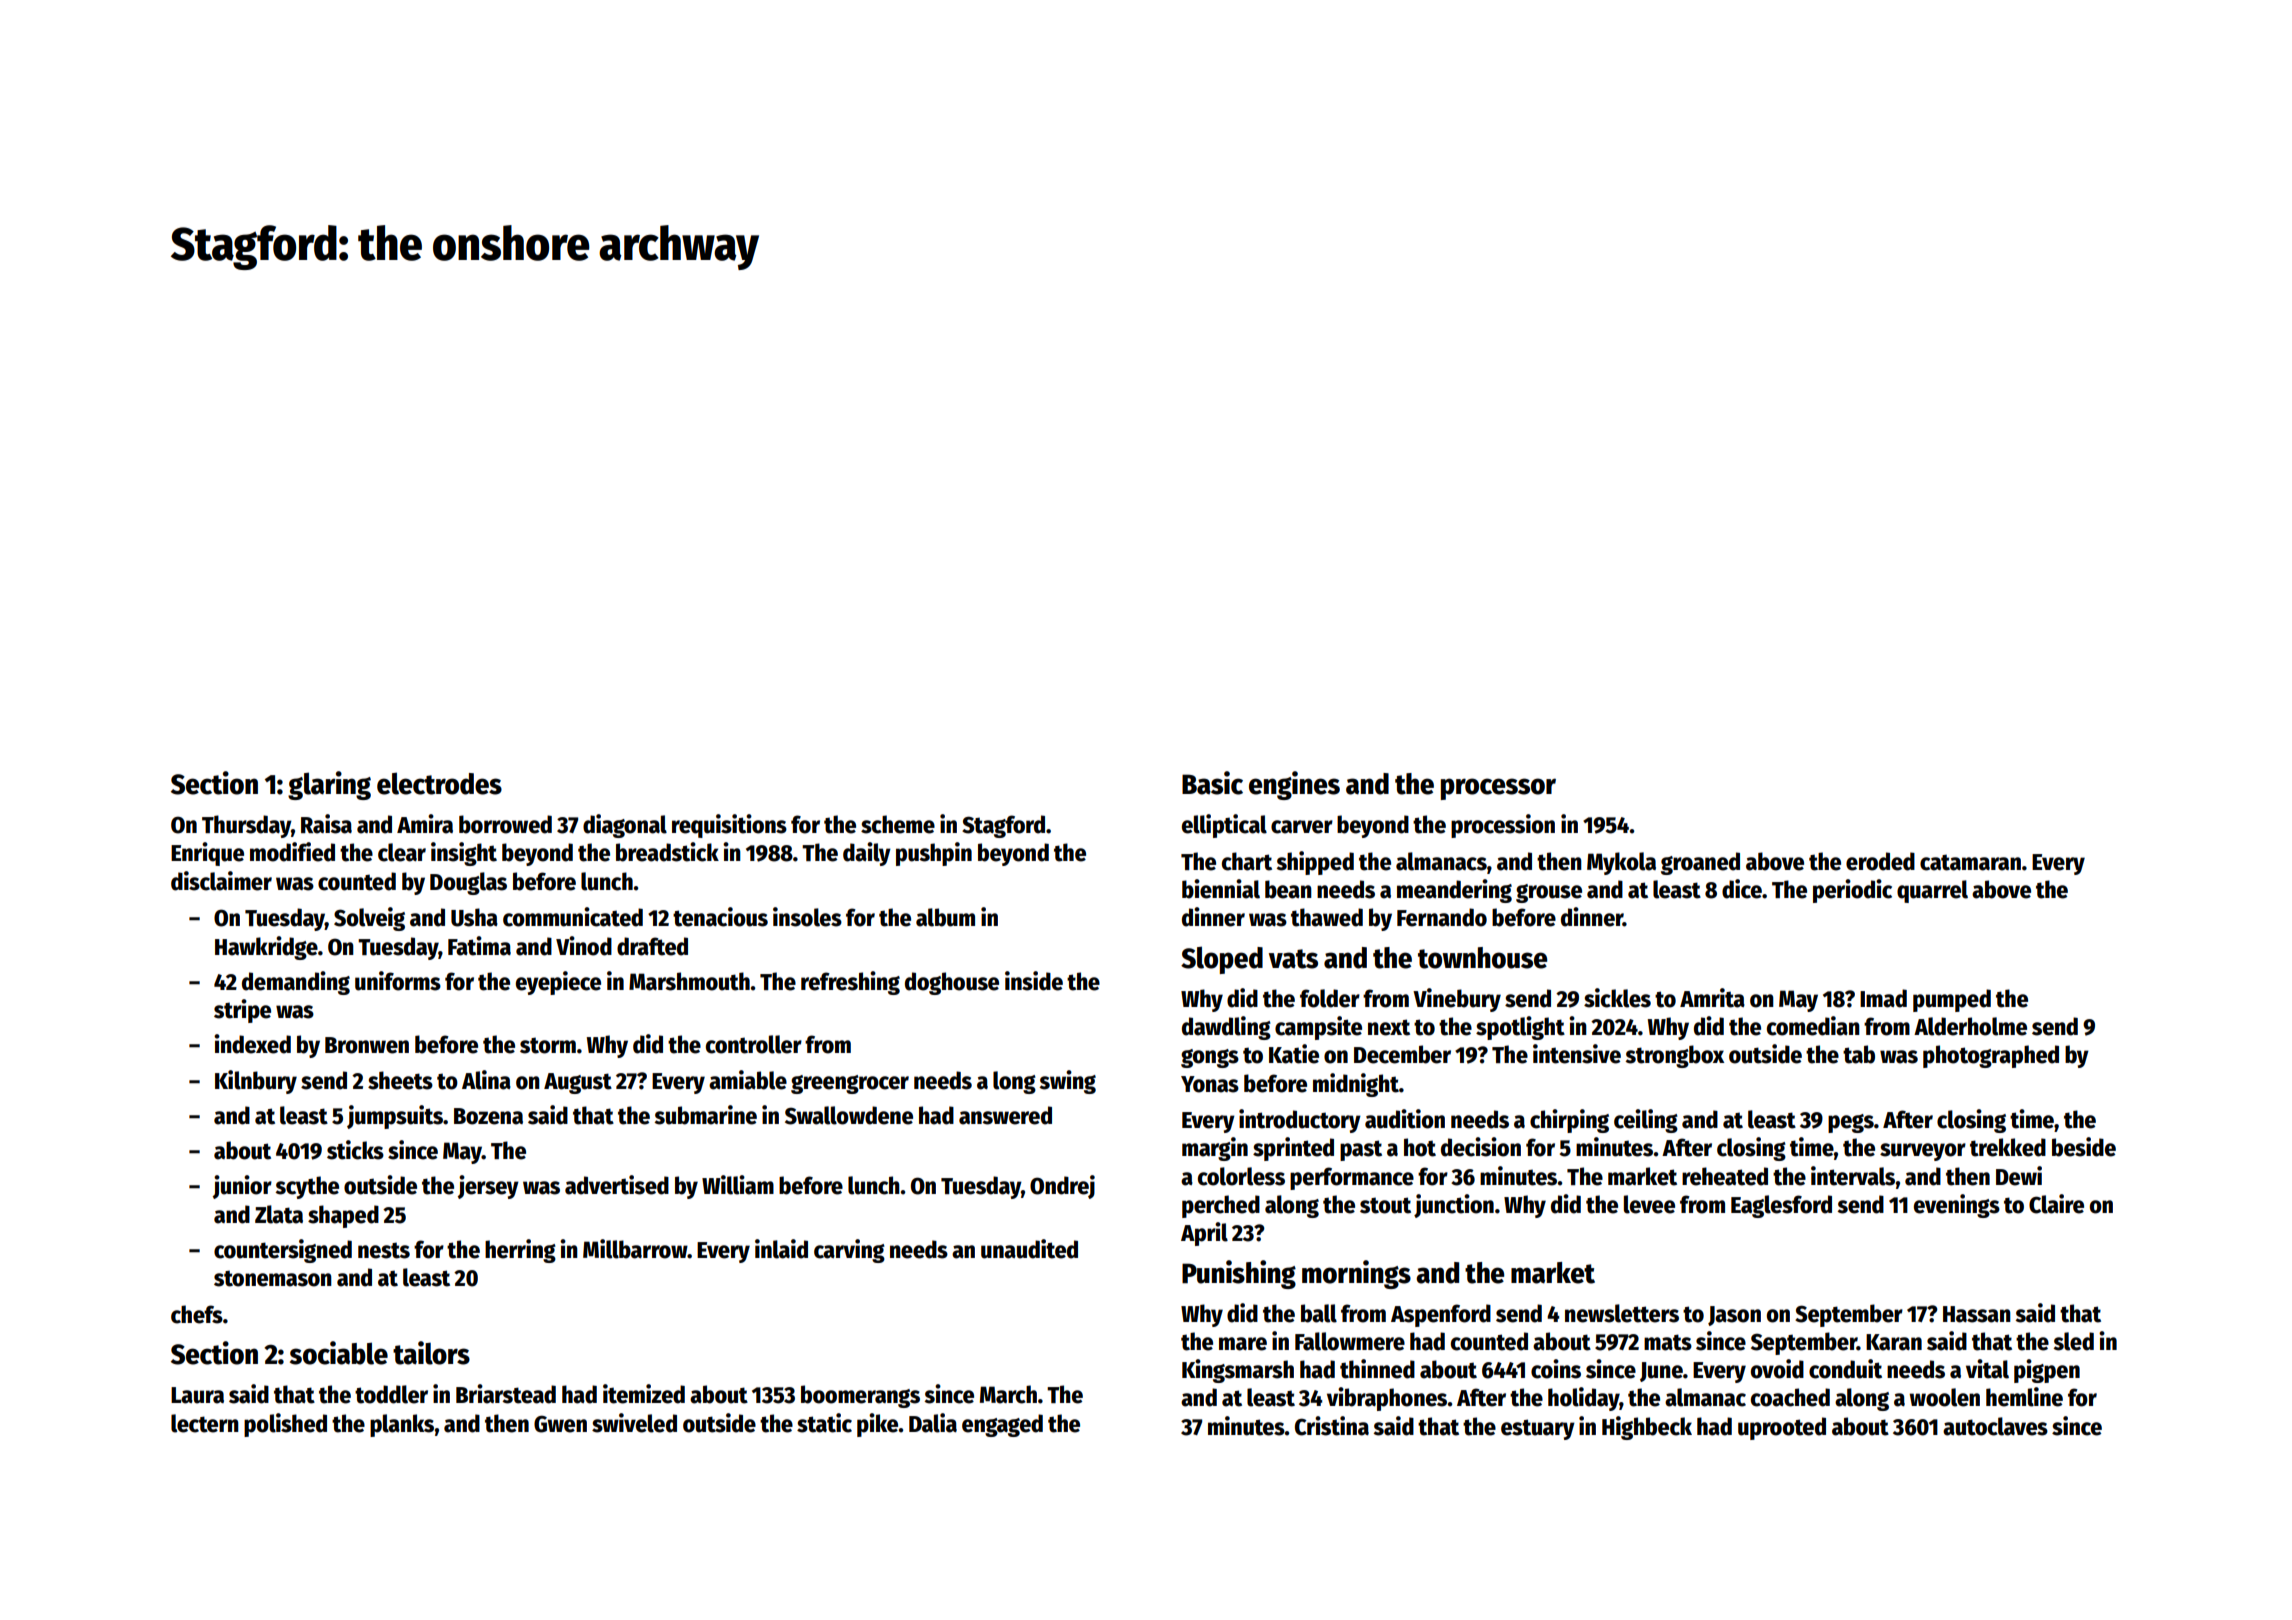 The height and width of the page is (1620, 2292). What do you see at coordinates (439, 783) in the page?
I see `electrodes` at bounding box center [439, 783].
